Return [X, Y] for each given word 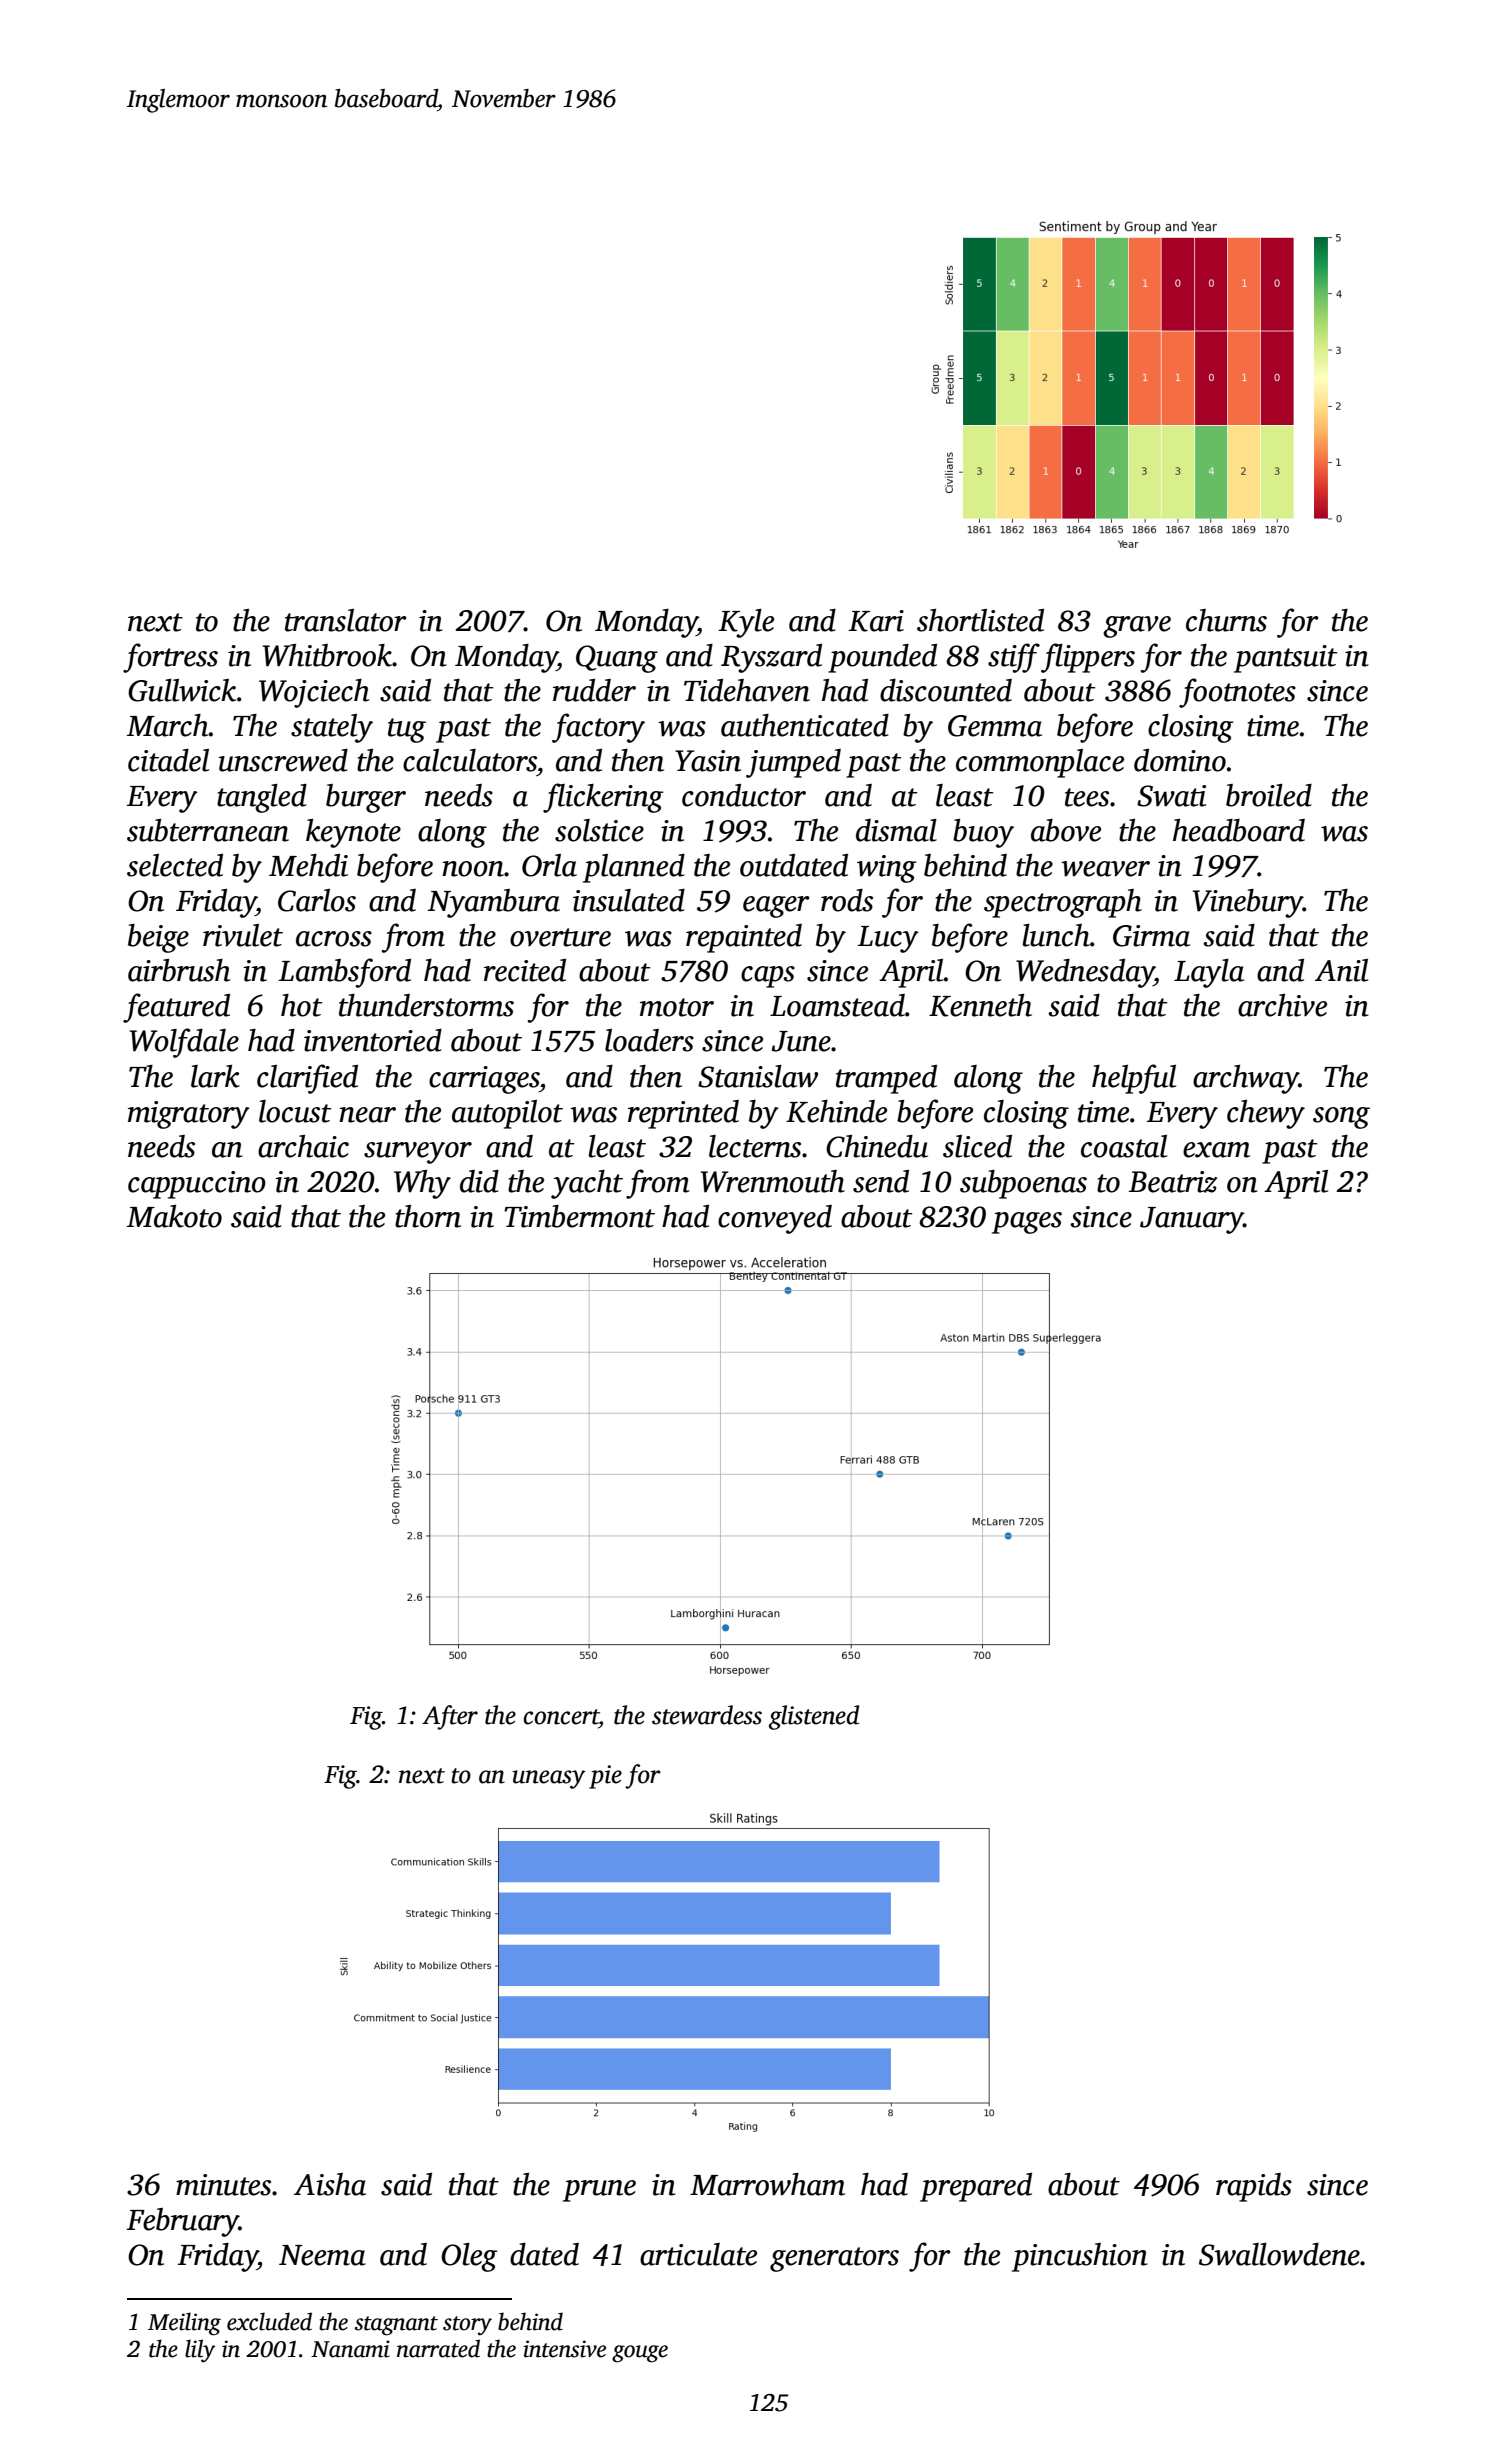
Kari [876, 621]
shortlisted [980, 620]
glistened [814, 1717]
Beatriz [1173, 1182]
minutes [223, 2185]
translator [346, 620]
